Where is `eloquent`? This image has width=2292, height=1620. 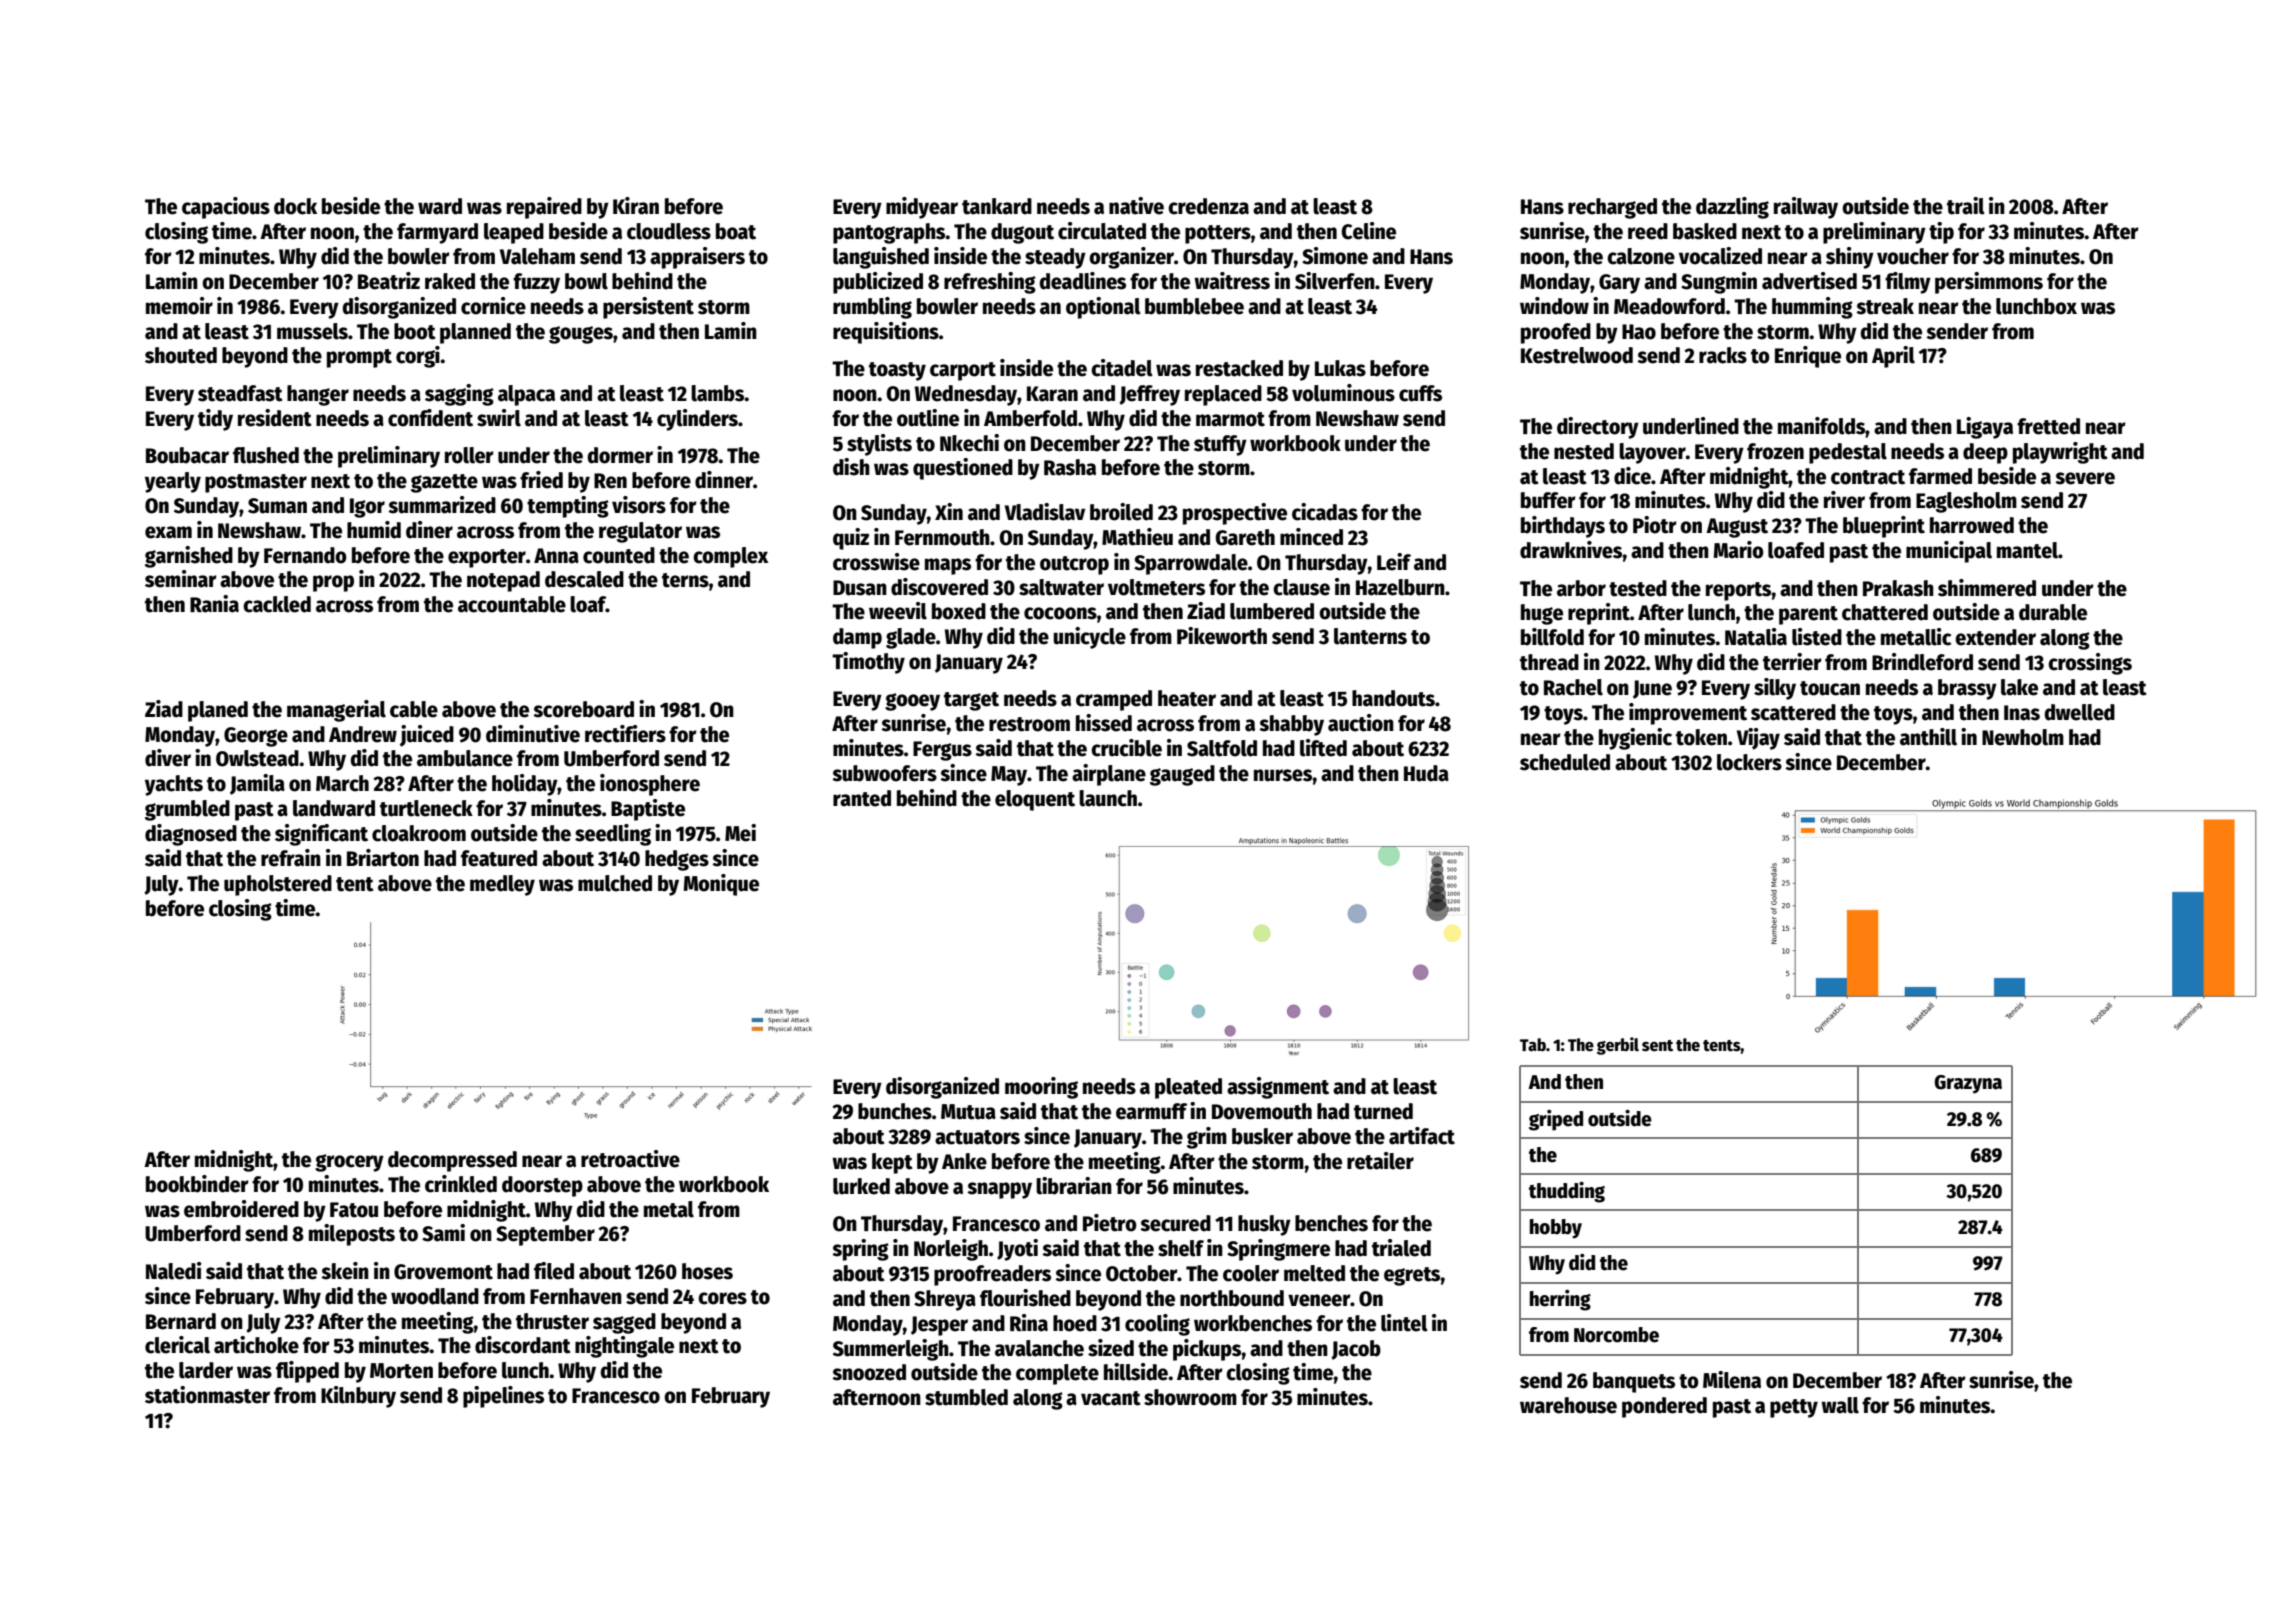 eloquent is located at coordinates (1035, 800).
